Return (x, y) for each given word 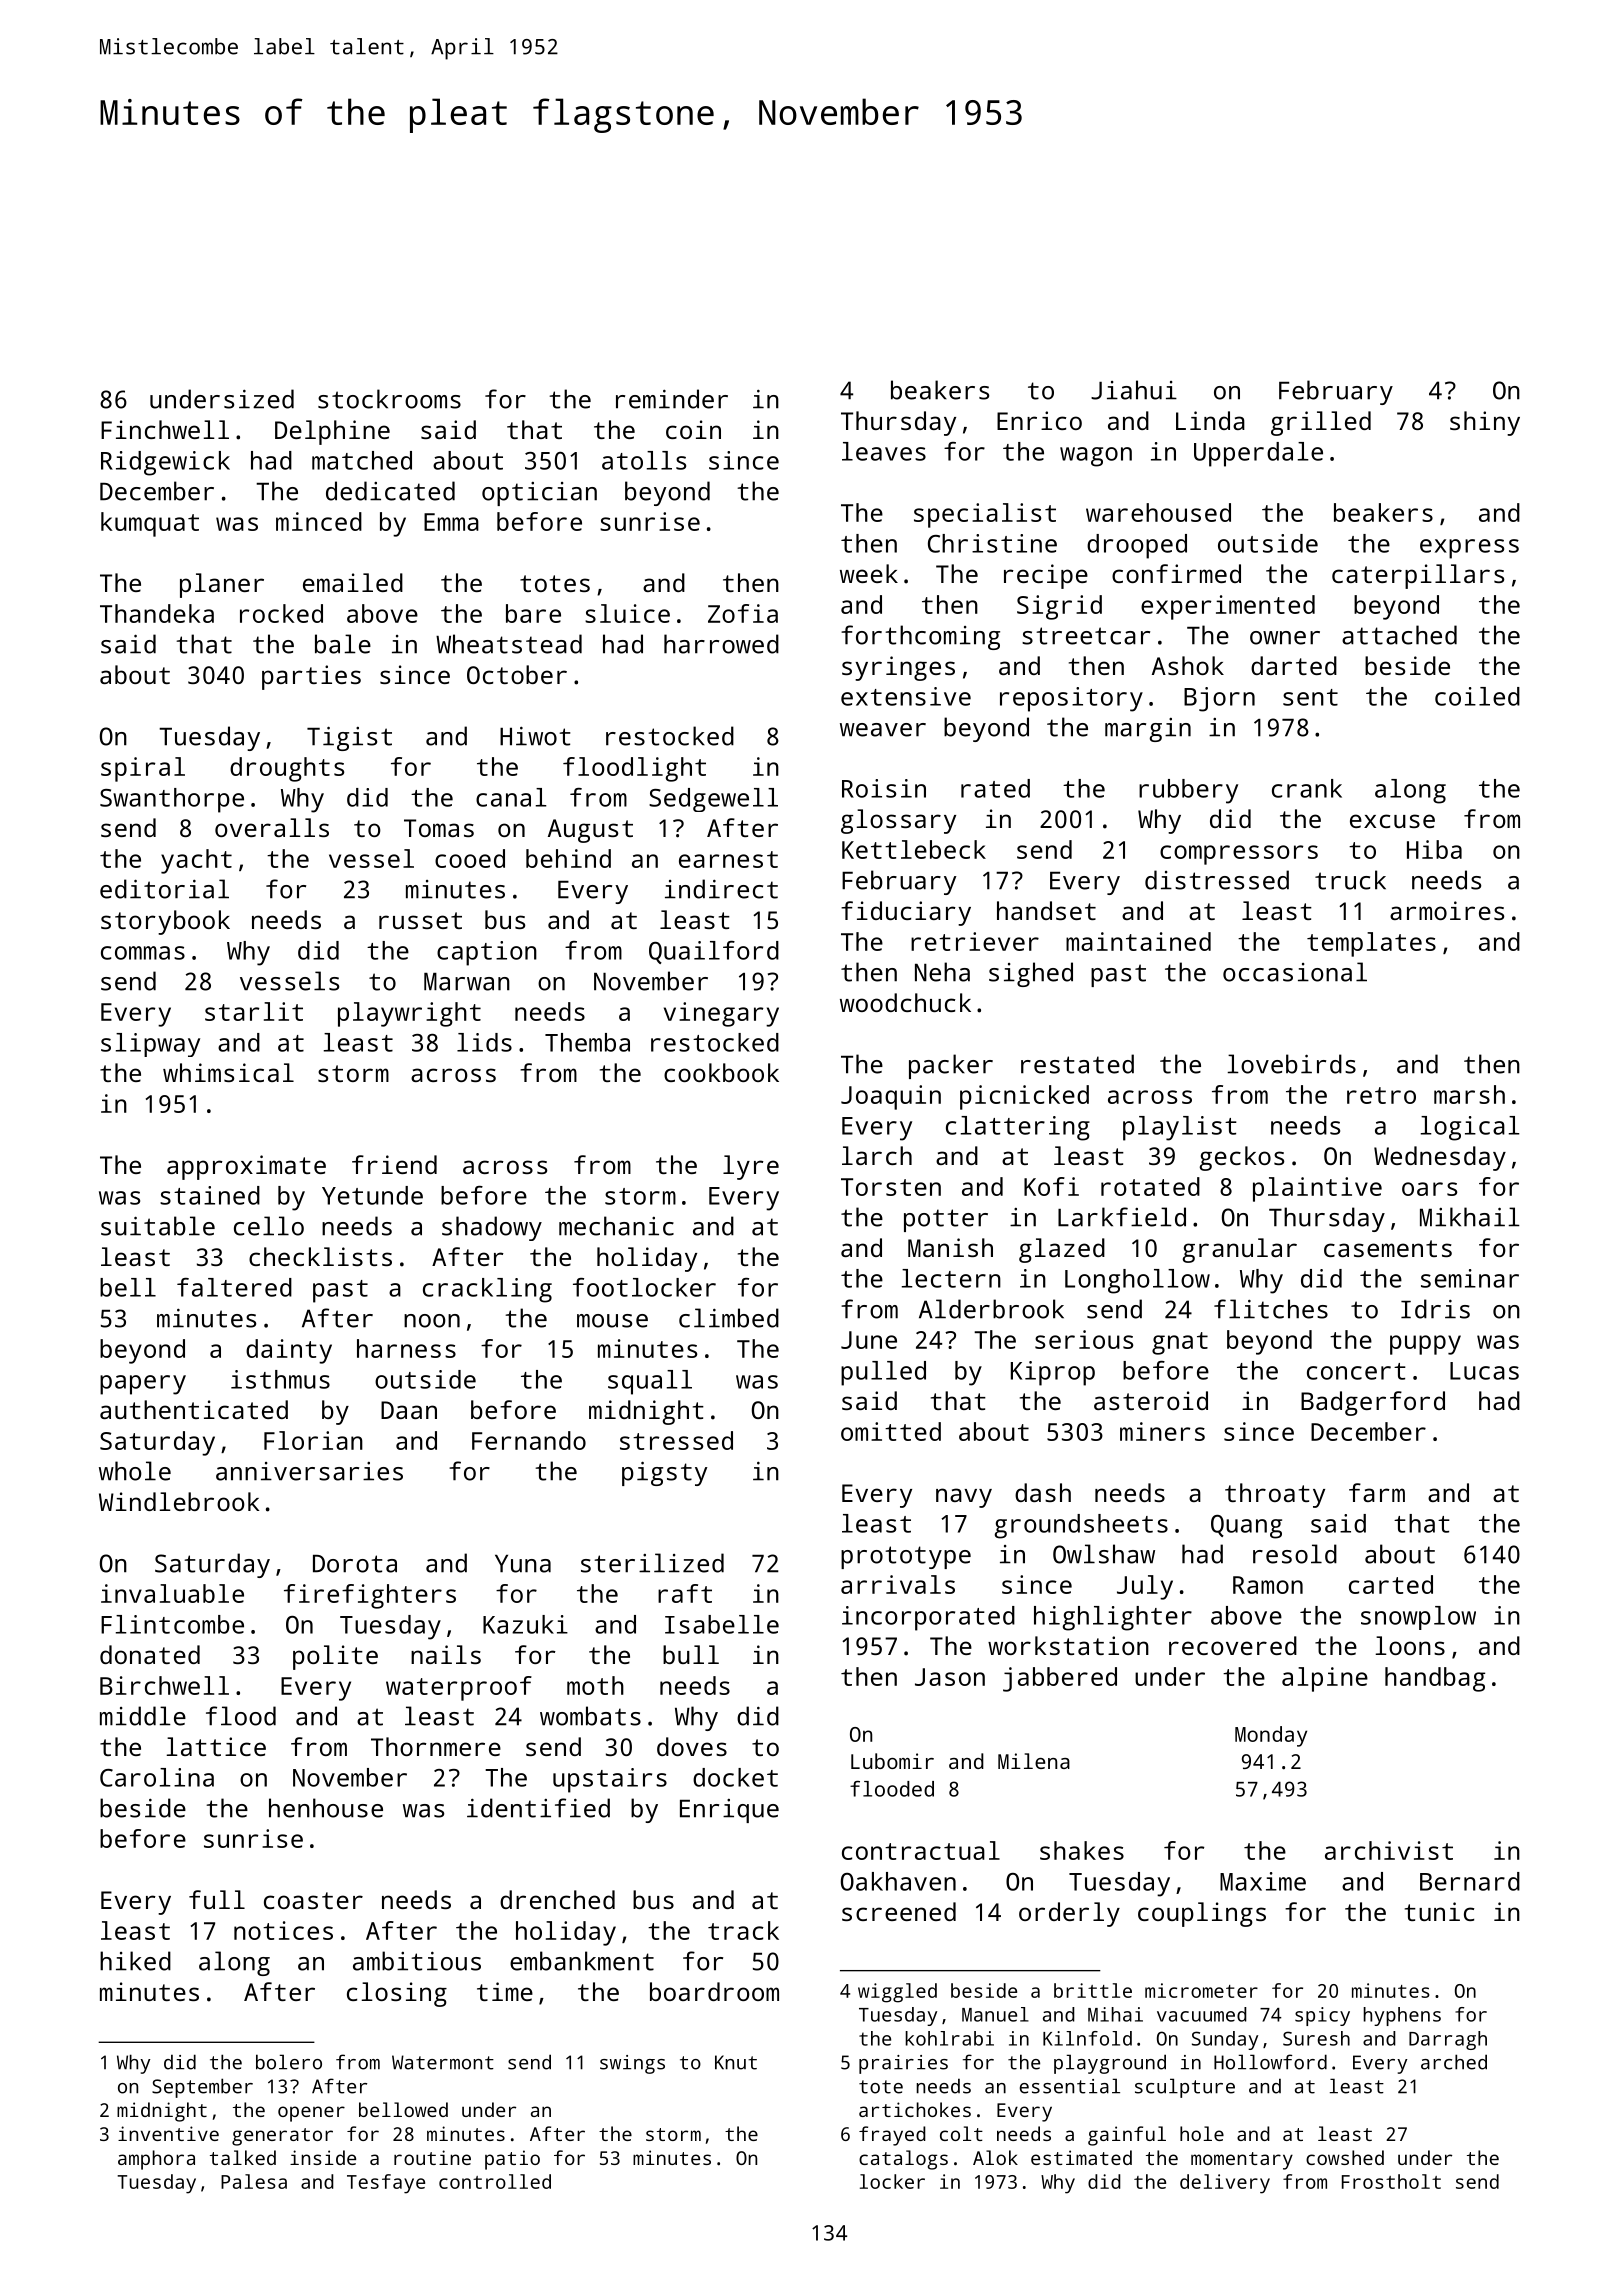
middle (143, 1716)
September (202, 2088)
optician (539, 494)
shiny (1485, 423)
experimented (1228, 607)
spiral (143, 769)
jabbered (1060, 1679)
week (869, 573)
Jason (950, 1677)
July (1145, 1587)
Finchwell (165, 429)
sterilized (652, 1563)
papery (143, 1385)
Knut (736, 2062)
